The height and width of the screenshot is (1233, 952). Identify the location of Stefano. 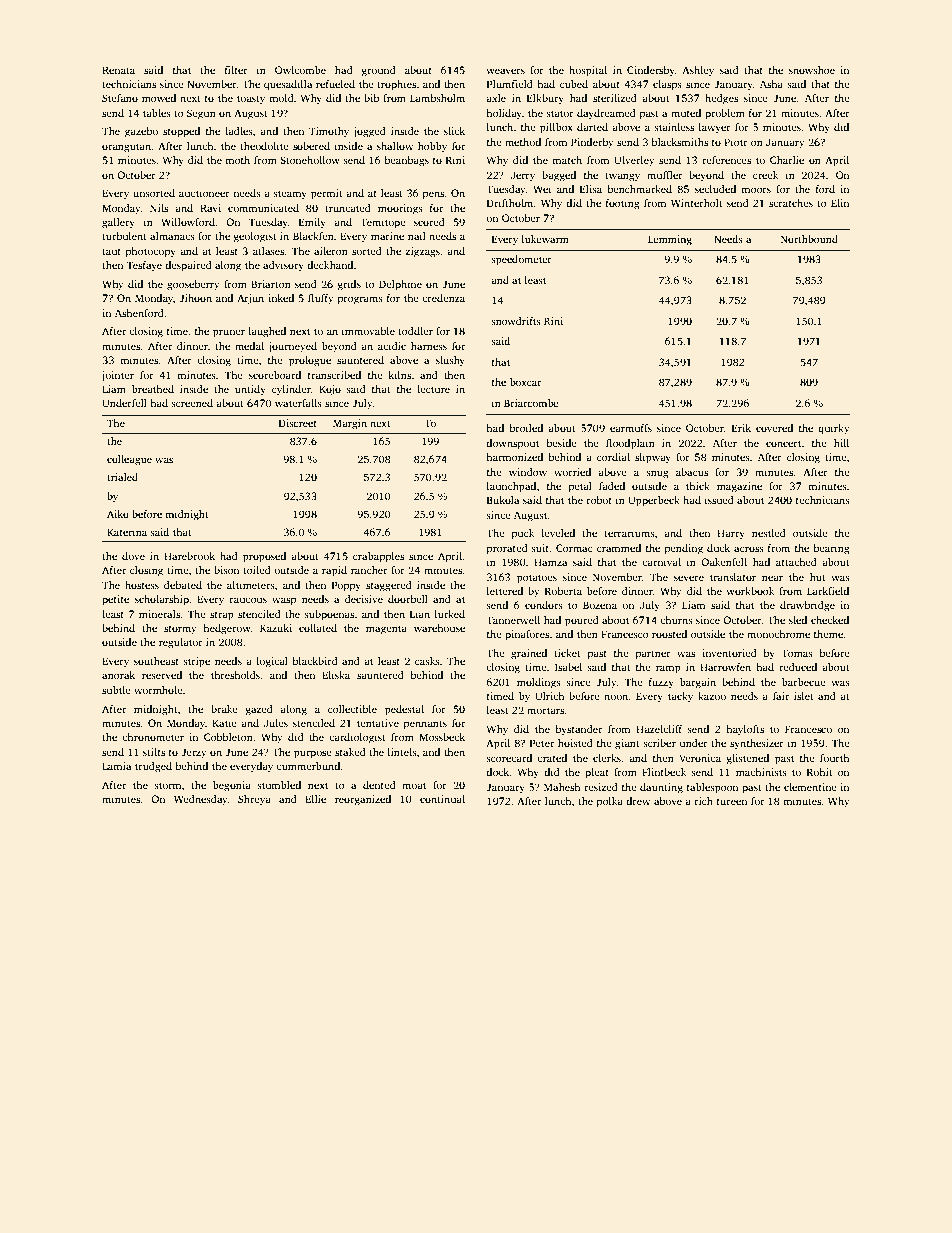
(120, 98).
